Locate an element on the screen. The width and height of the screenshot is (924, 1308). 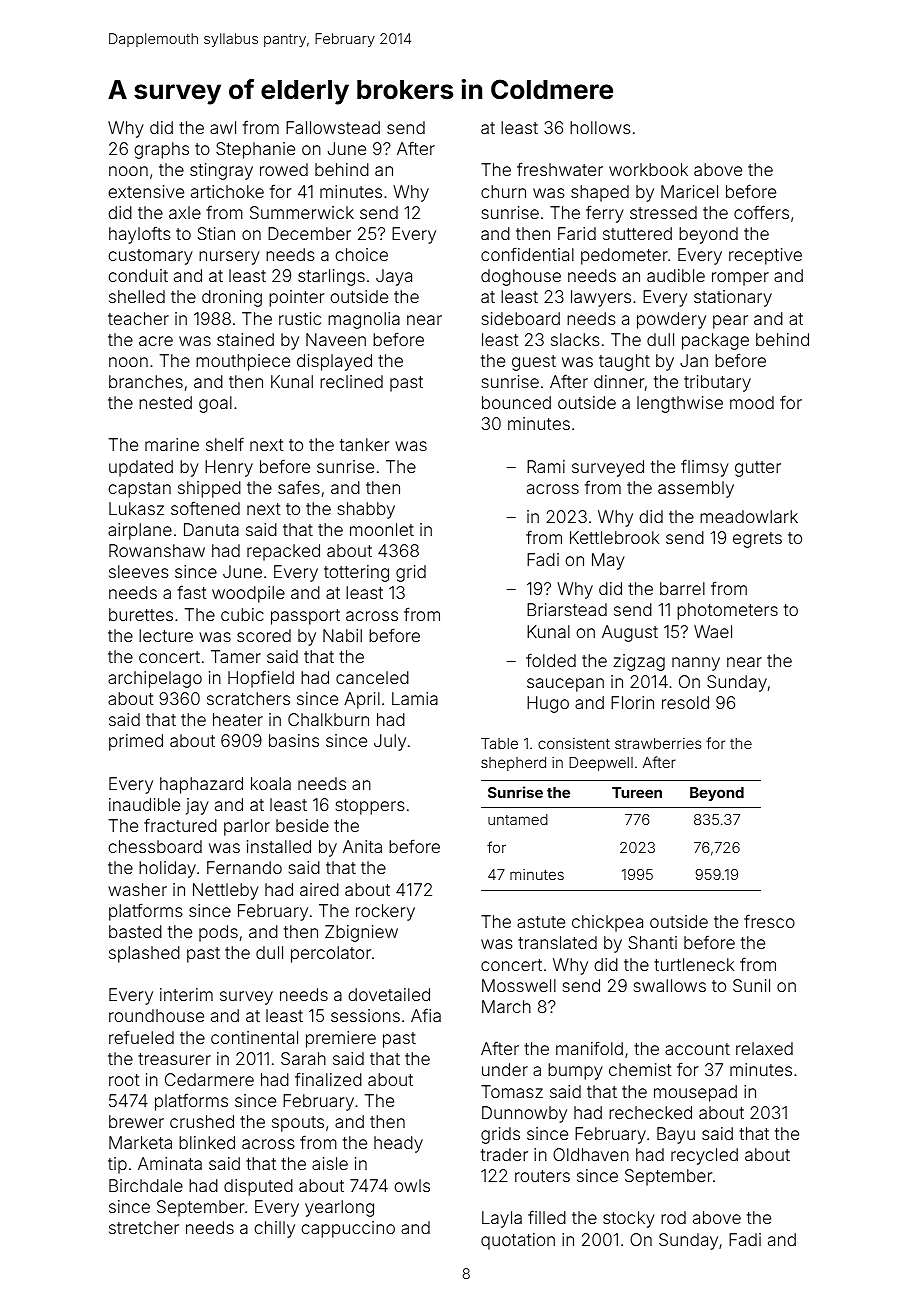
chilly is located at coordinates (274, 1229).
